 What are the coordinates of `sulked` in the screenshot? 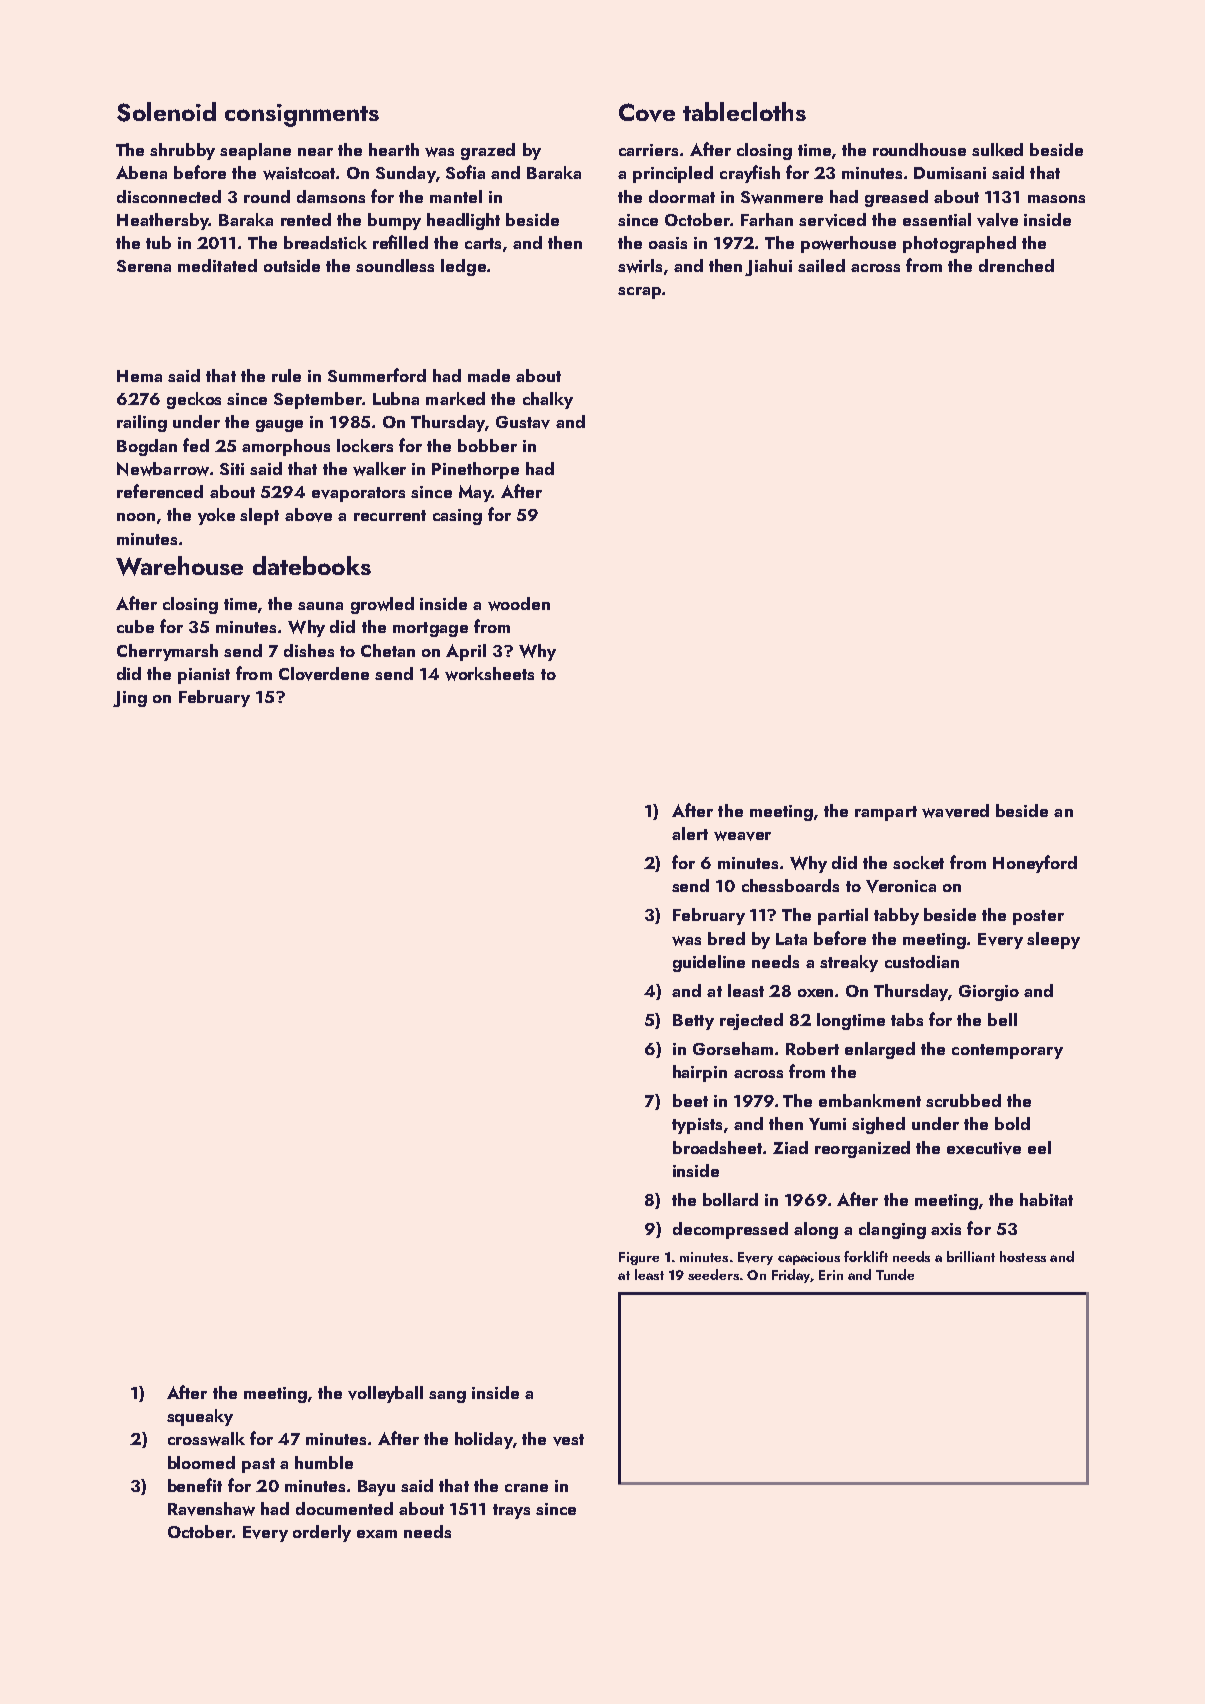 It's located at (997, 149).
